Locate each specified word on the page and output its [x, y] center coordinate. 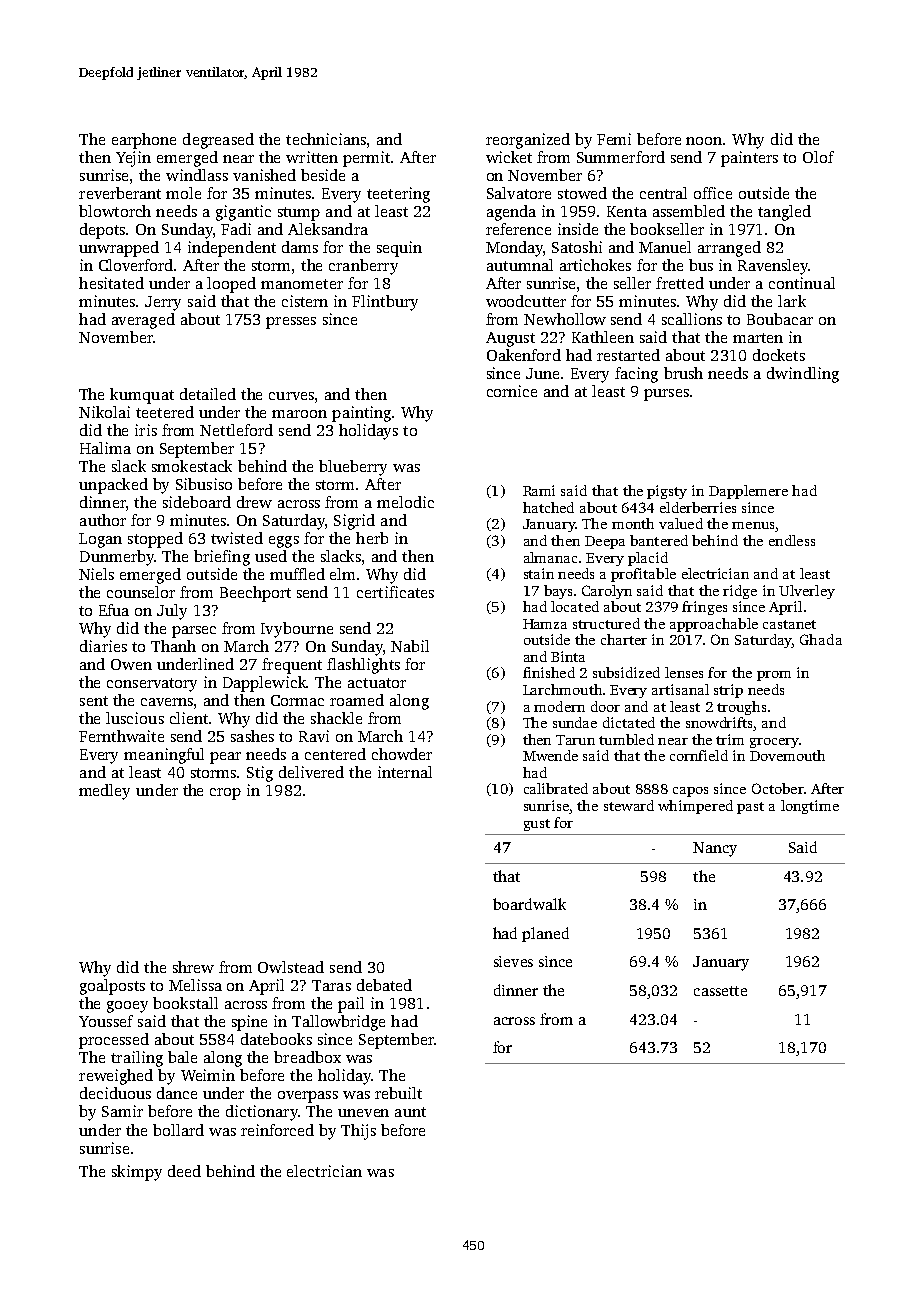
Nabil [410, 646]
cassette [720, 991]
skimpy [137, 1173]
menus [753, 525]
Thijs [358, 1132]
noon [705, 141]
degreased [218, 141]
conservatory [152, 685]
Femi [614, 139]
